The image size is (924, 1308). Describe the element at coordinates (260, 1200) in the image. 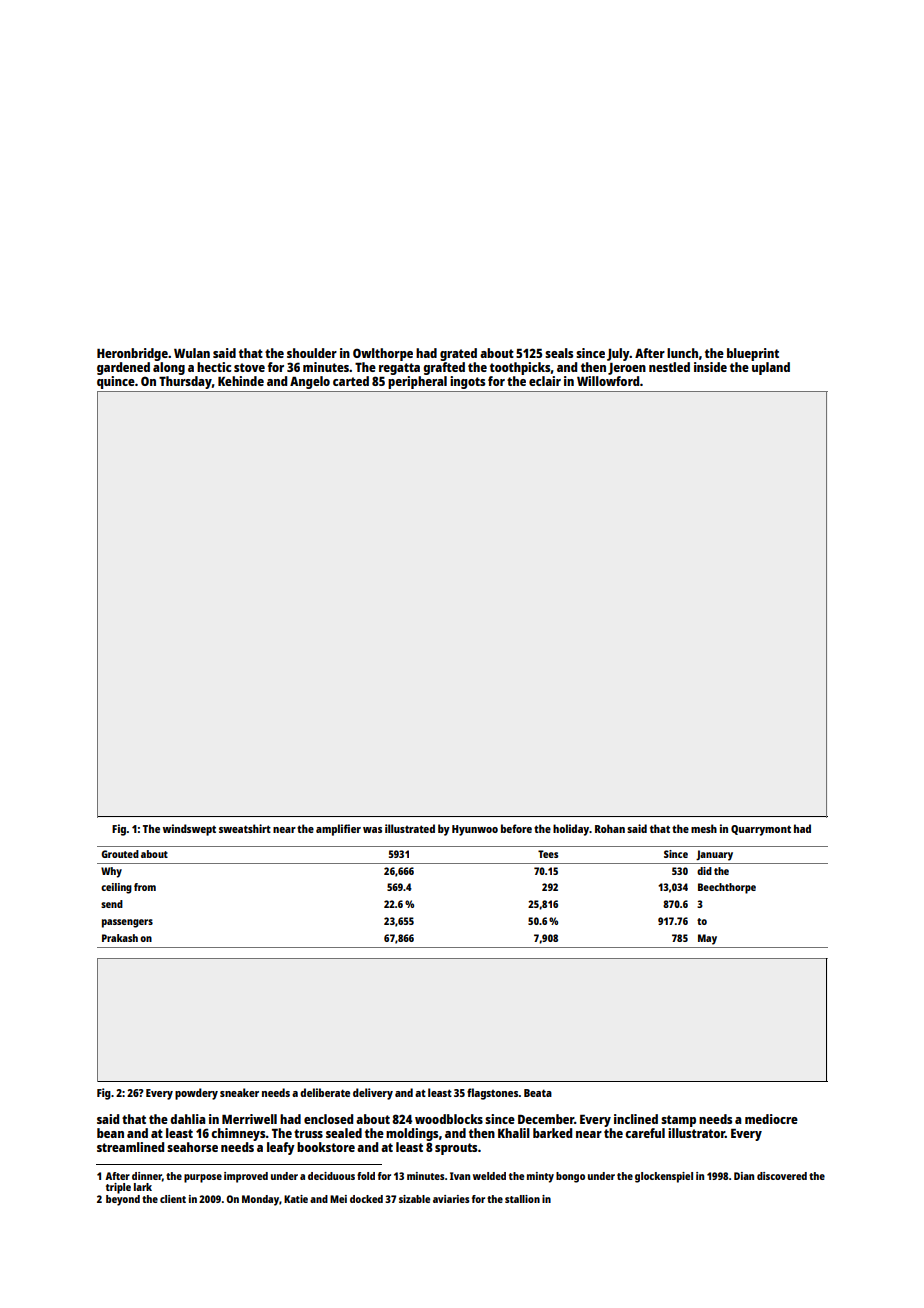

I see `Monday` at that location.
